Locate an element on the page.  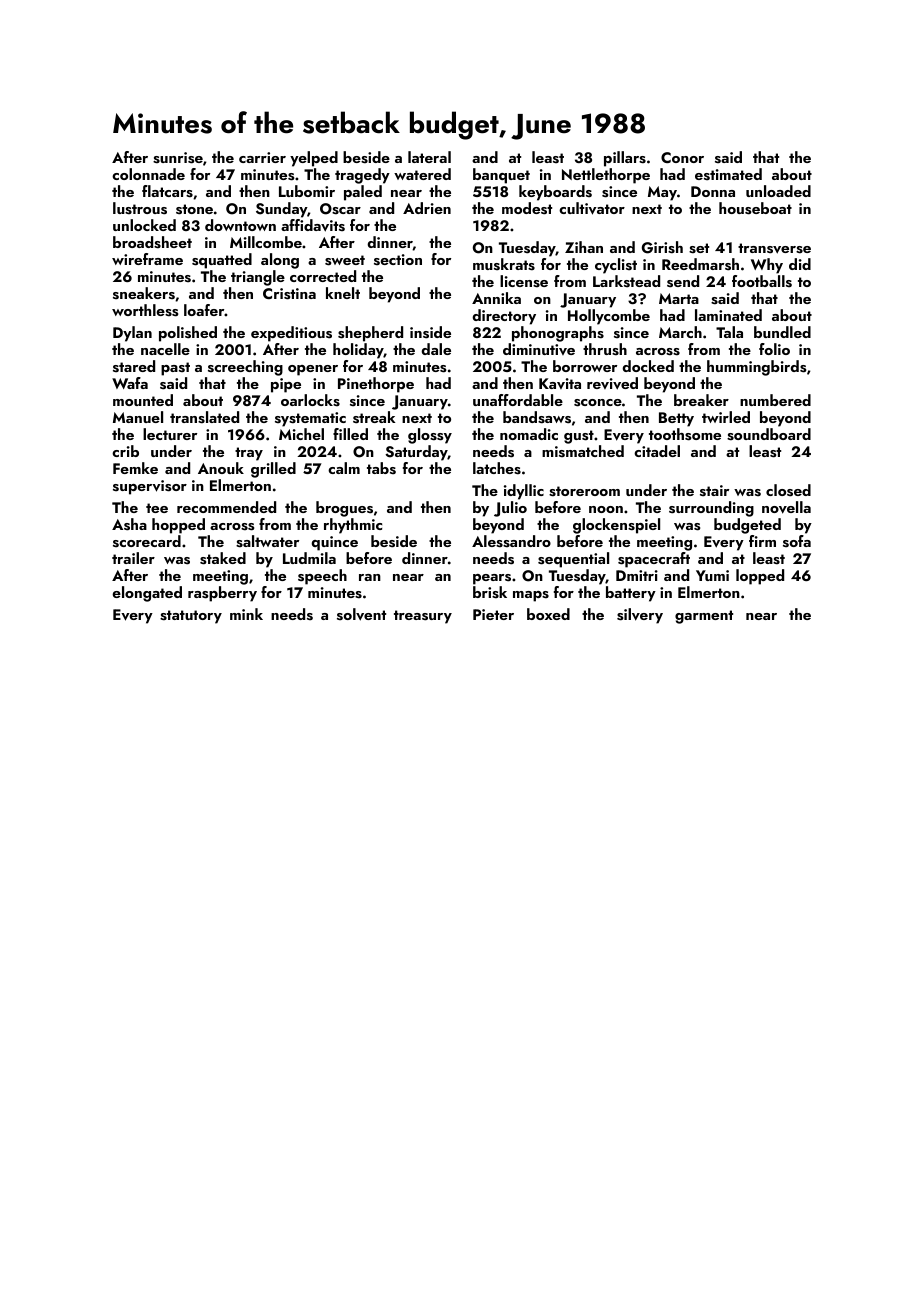
Julio is located at coordinates (510, 509).
